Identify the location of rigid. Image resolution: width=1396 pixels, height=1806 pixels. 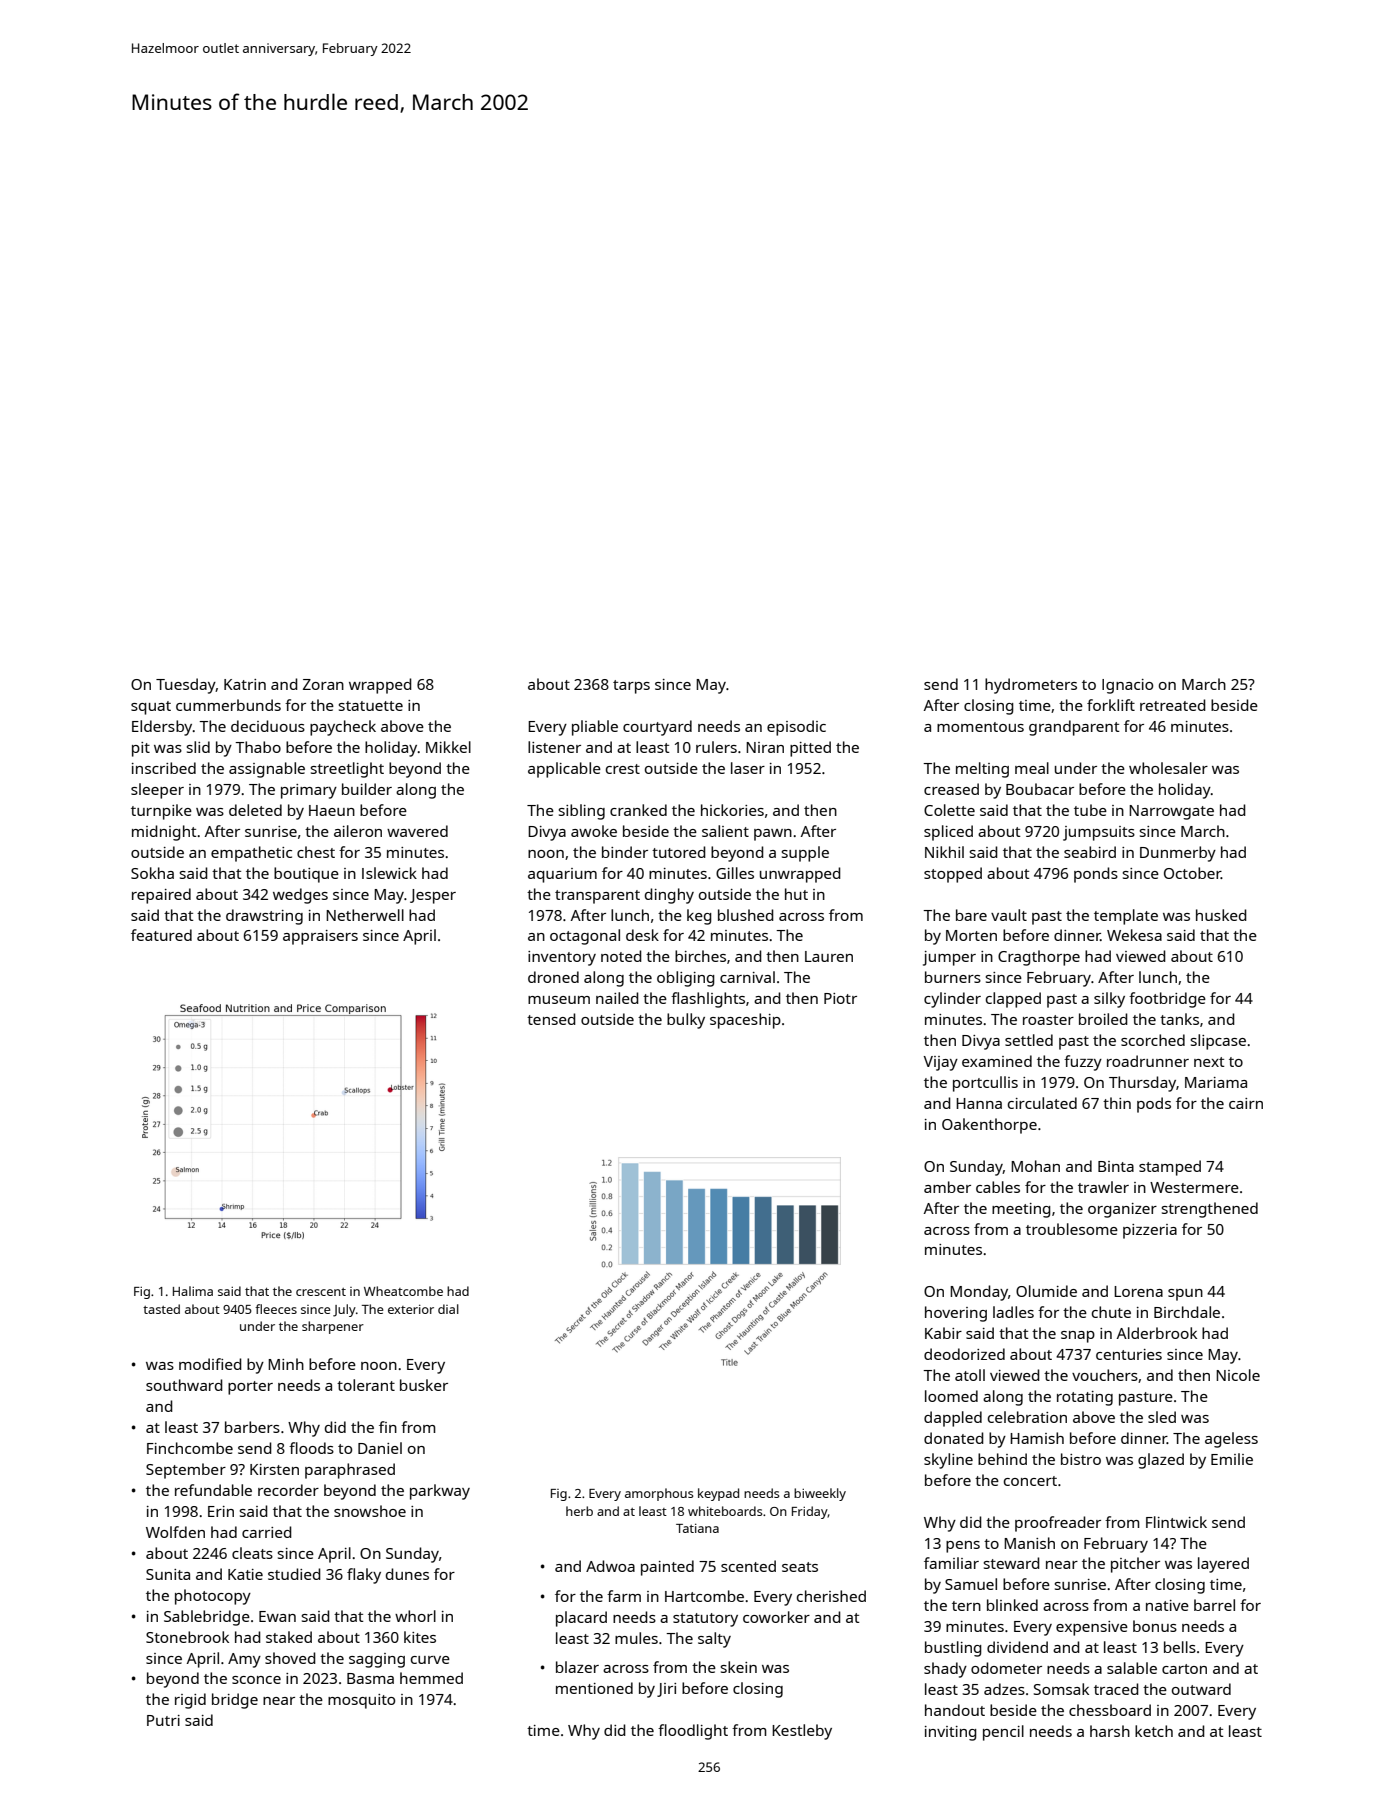
(190, 1701).
